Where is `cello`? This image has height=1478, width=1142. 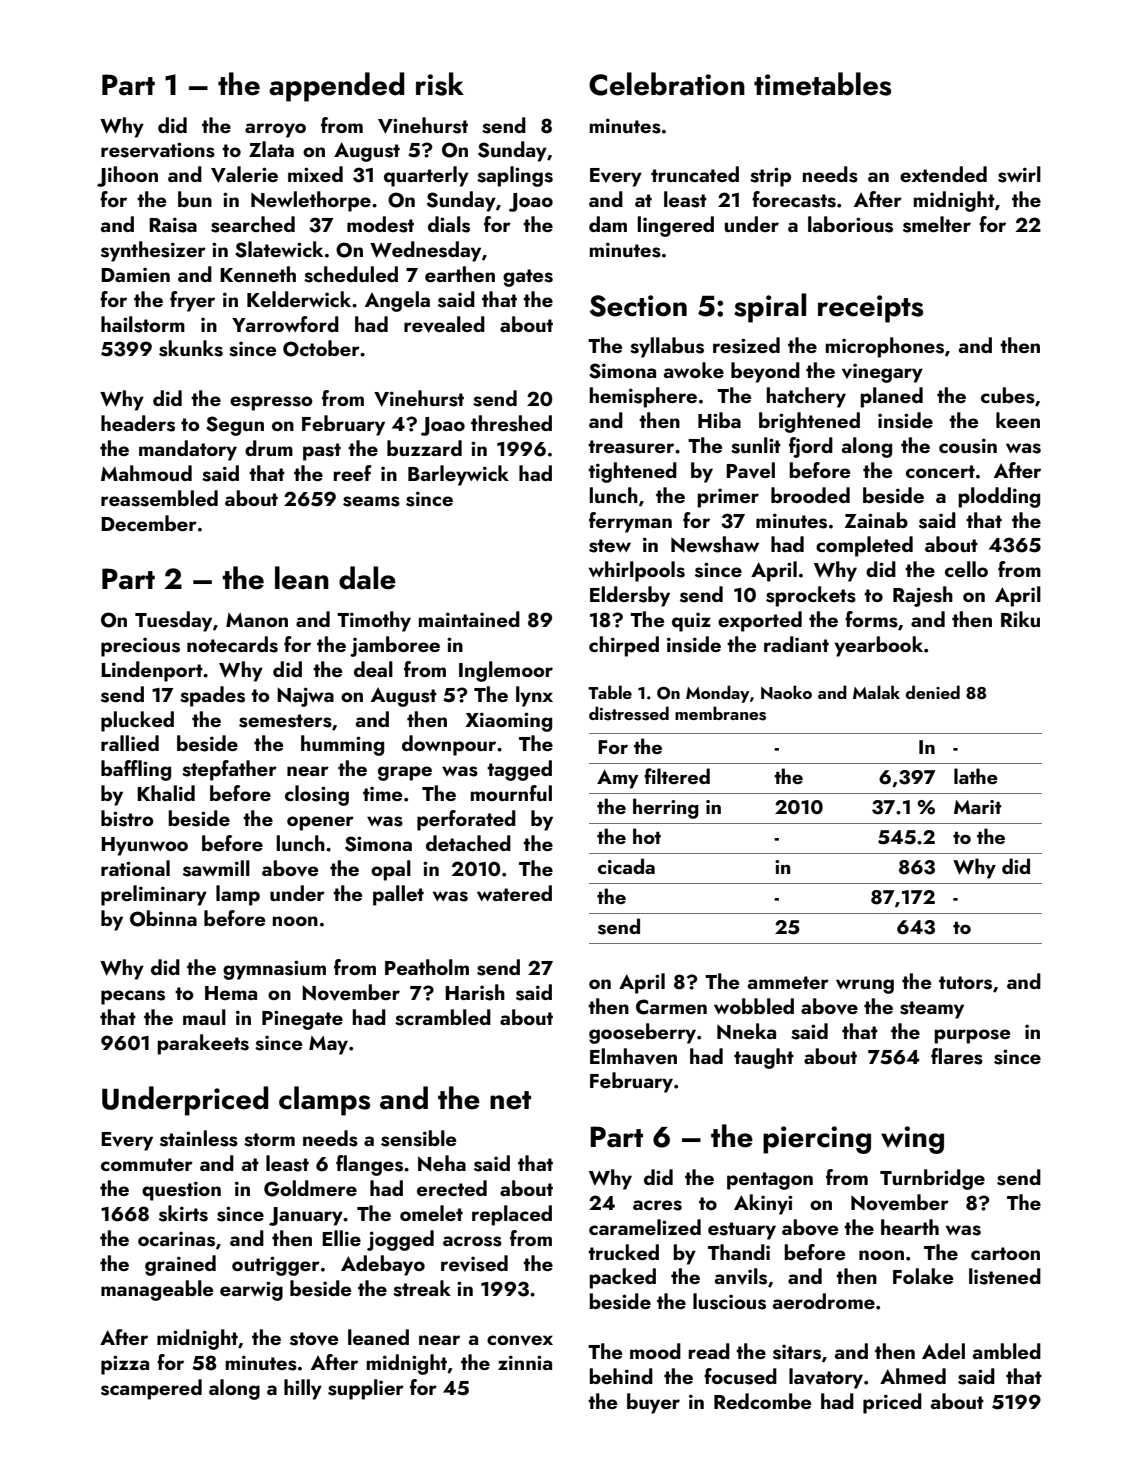 cello is located at coordinates (966, 569).
